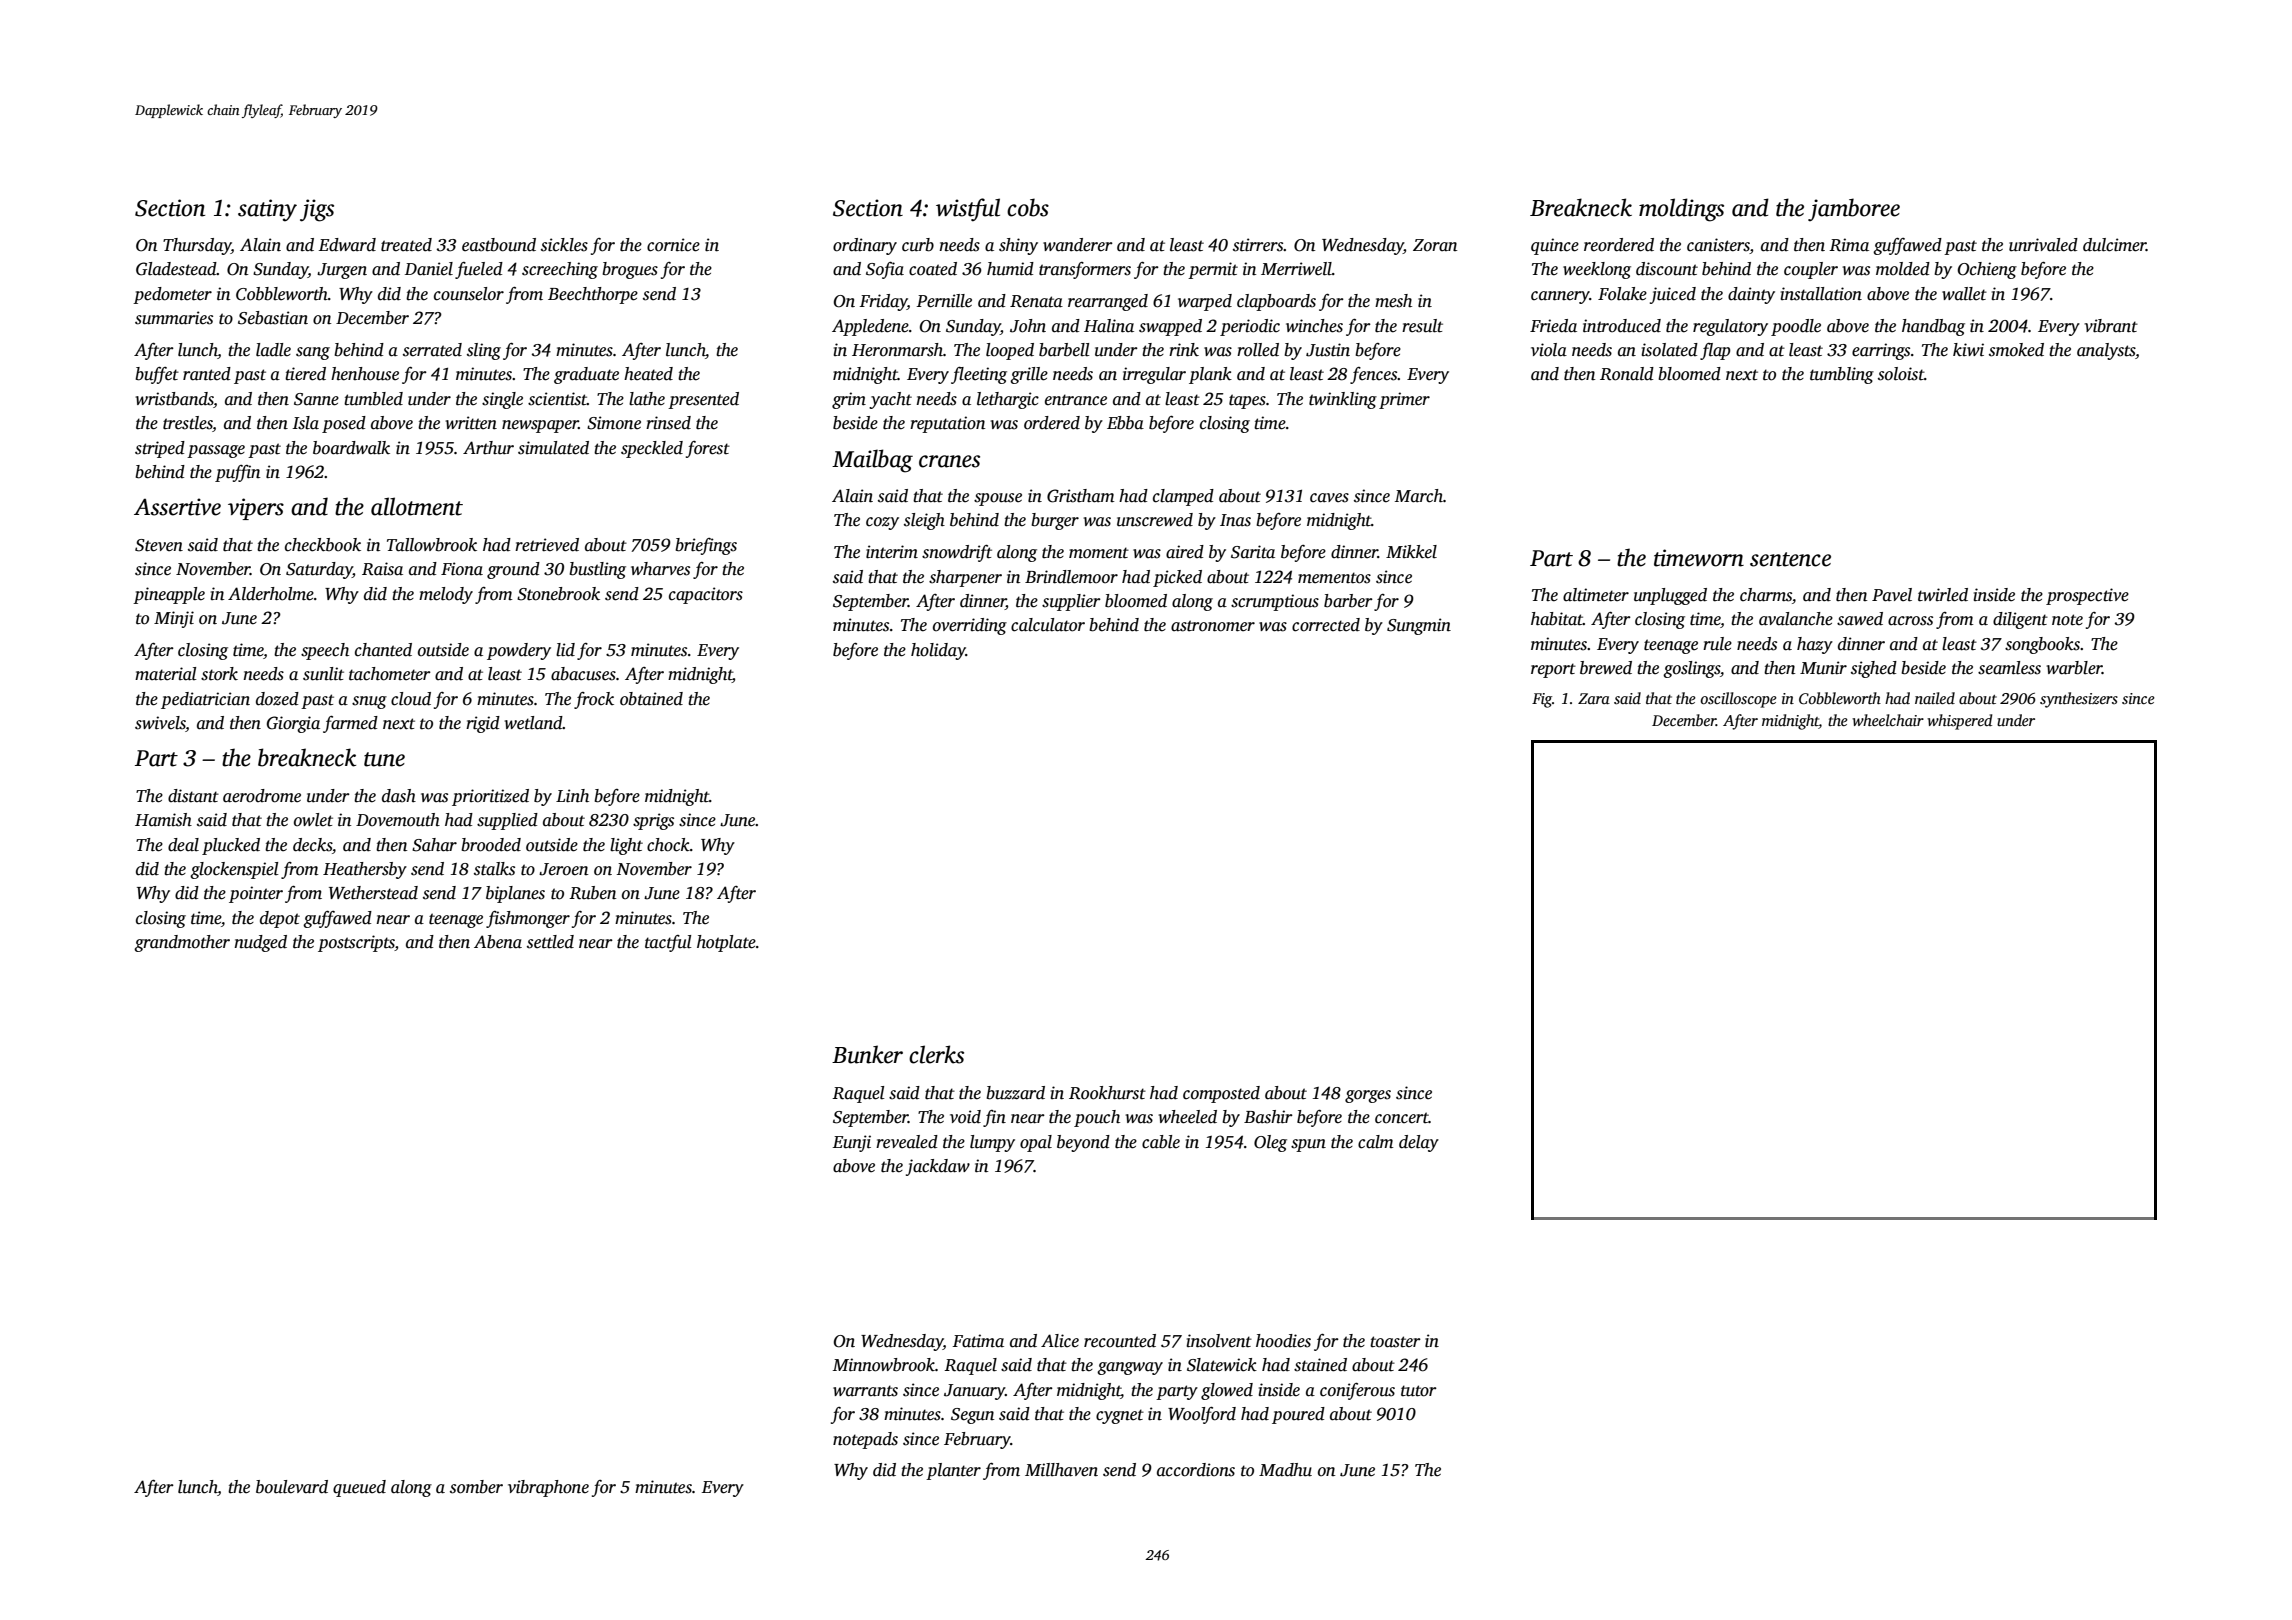  What do you see at coordinates (626, 846) in the document?
I see `light` at bounding box center [626, 846].
